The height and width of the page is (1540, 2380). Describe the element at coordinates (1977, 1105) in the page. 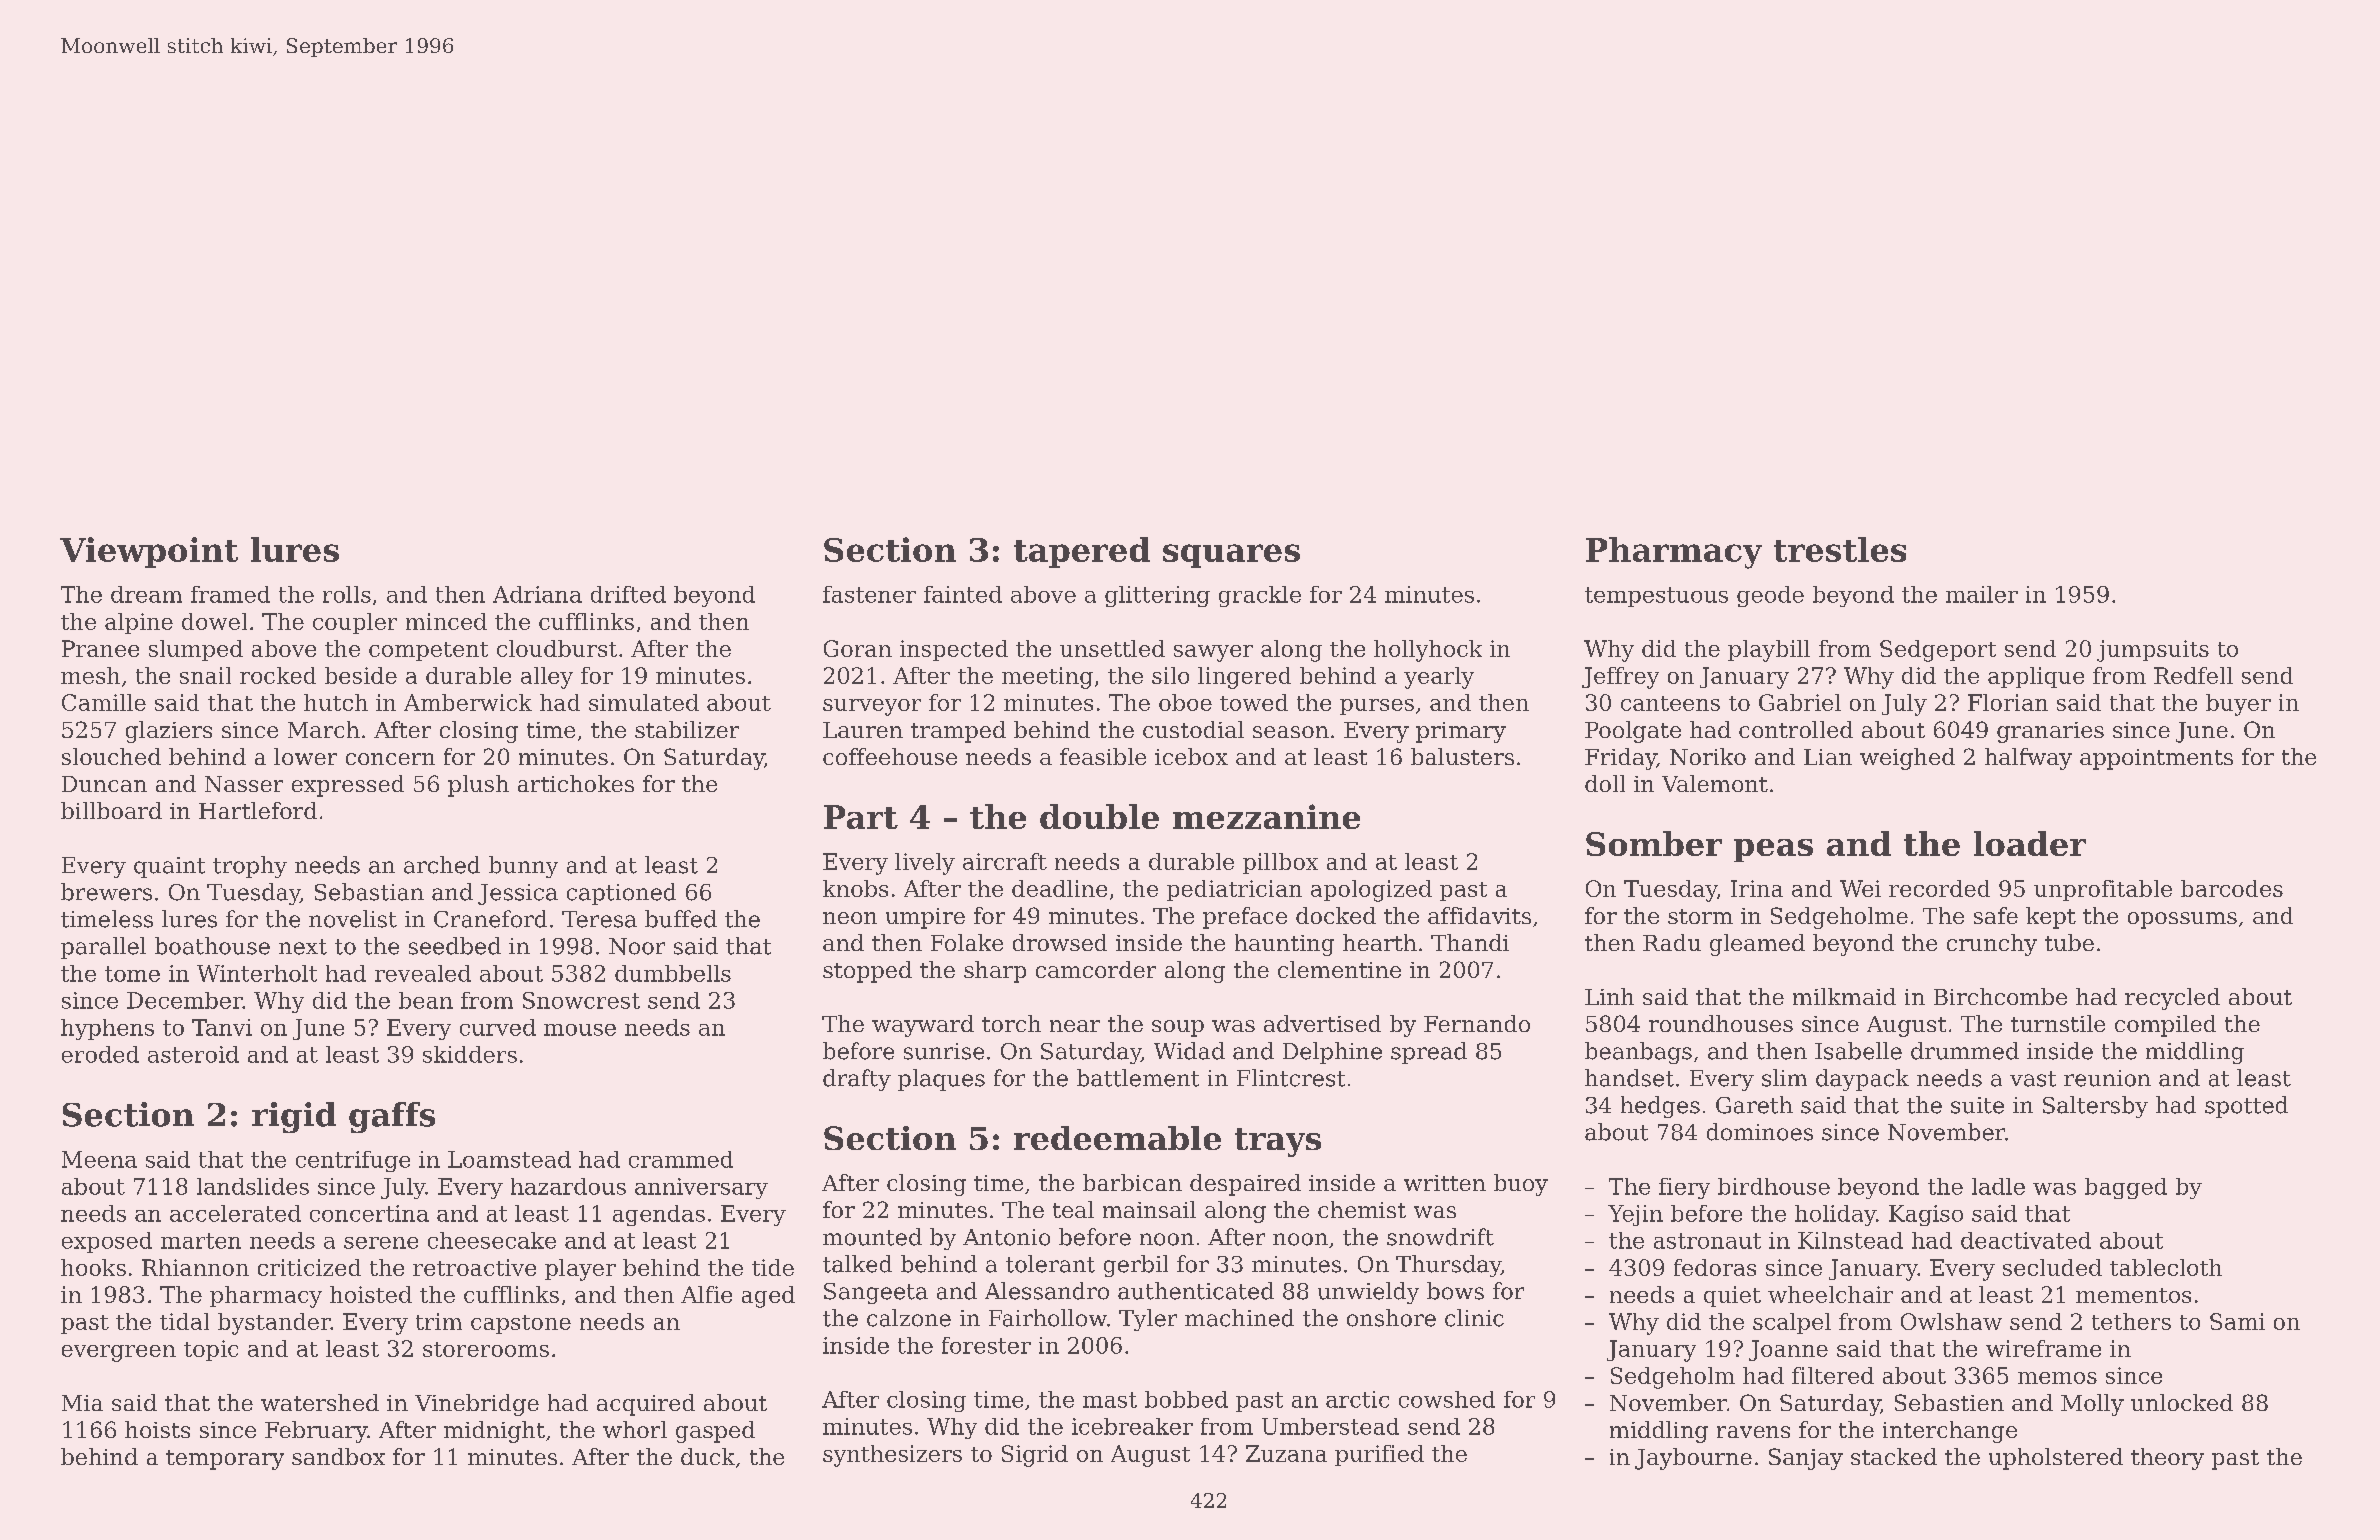

I see `suite` at that location.
